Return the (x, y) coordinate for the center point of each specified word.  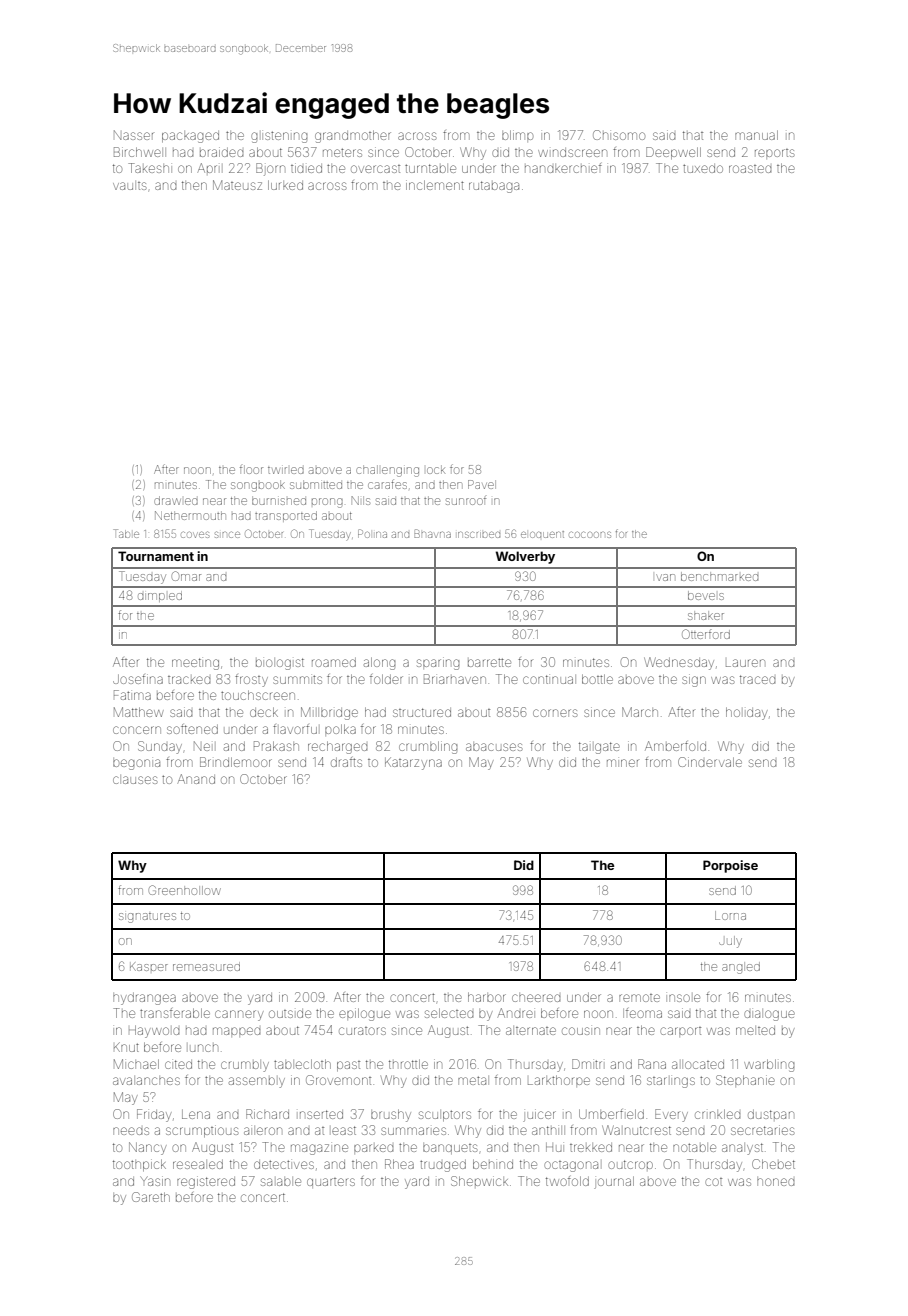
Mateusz (237, 185)
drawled (176, 500)
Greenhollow (185, 890)
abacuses (494, 747)
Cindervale (710, 762)
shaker (706, 615)
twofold (567, 1181)
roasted (750, 169)
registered (206, 1182)
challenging (387, 471)
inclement (435, 185)
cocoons (590, 534)
